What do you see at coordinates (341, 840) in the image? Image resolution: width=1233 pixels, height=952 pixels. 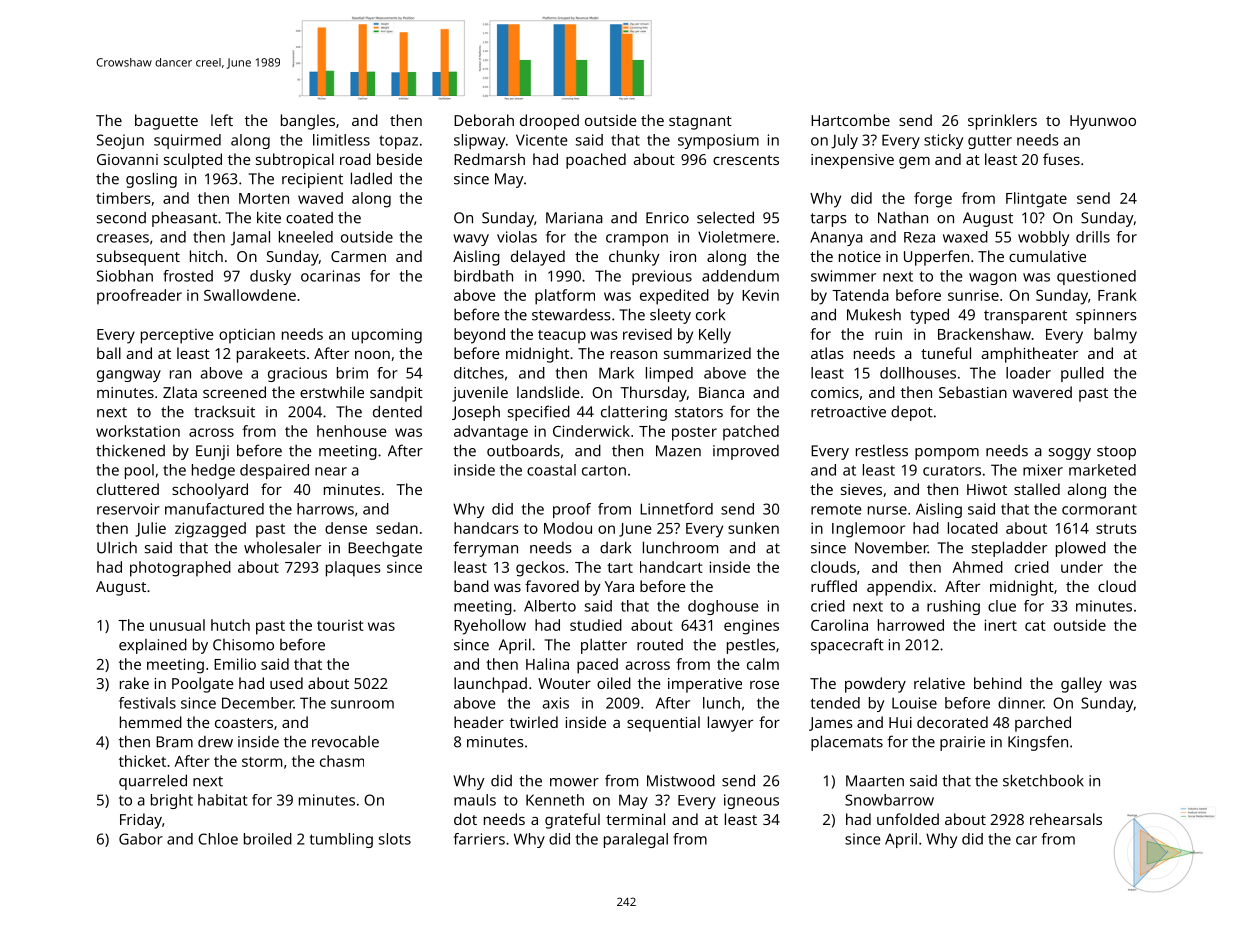 I see `tumbling` at bounding box center [341, 840].
